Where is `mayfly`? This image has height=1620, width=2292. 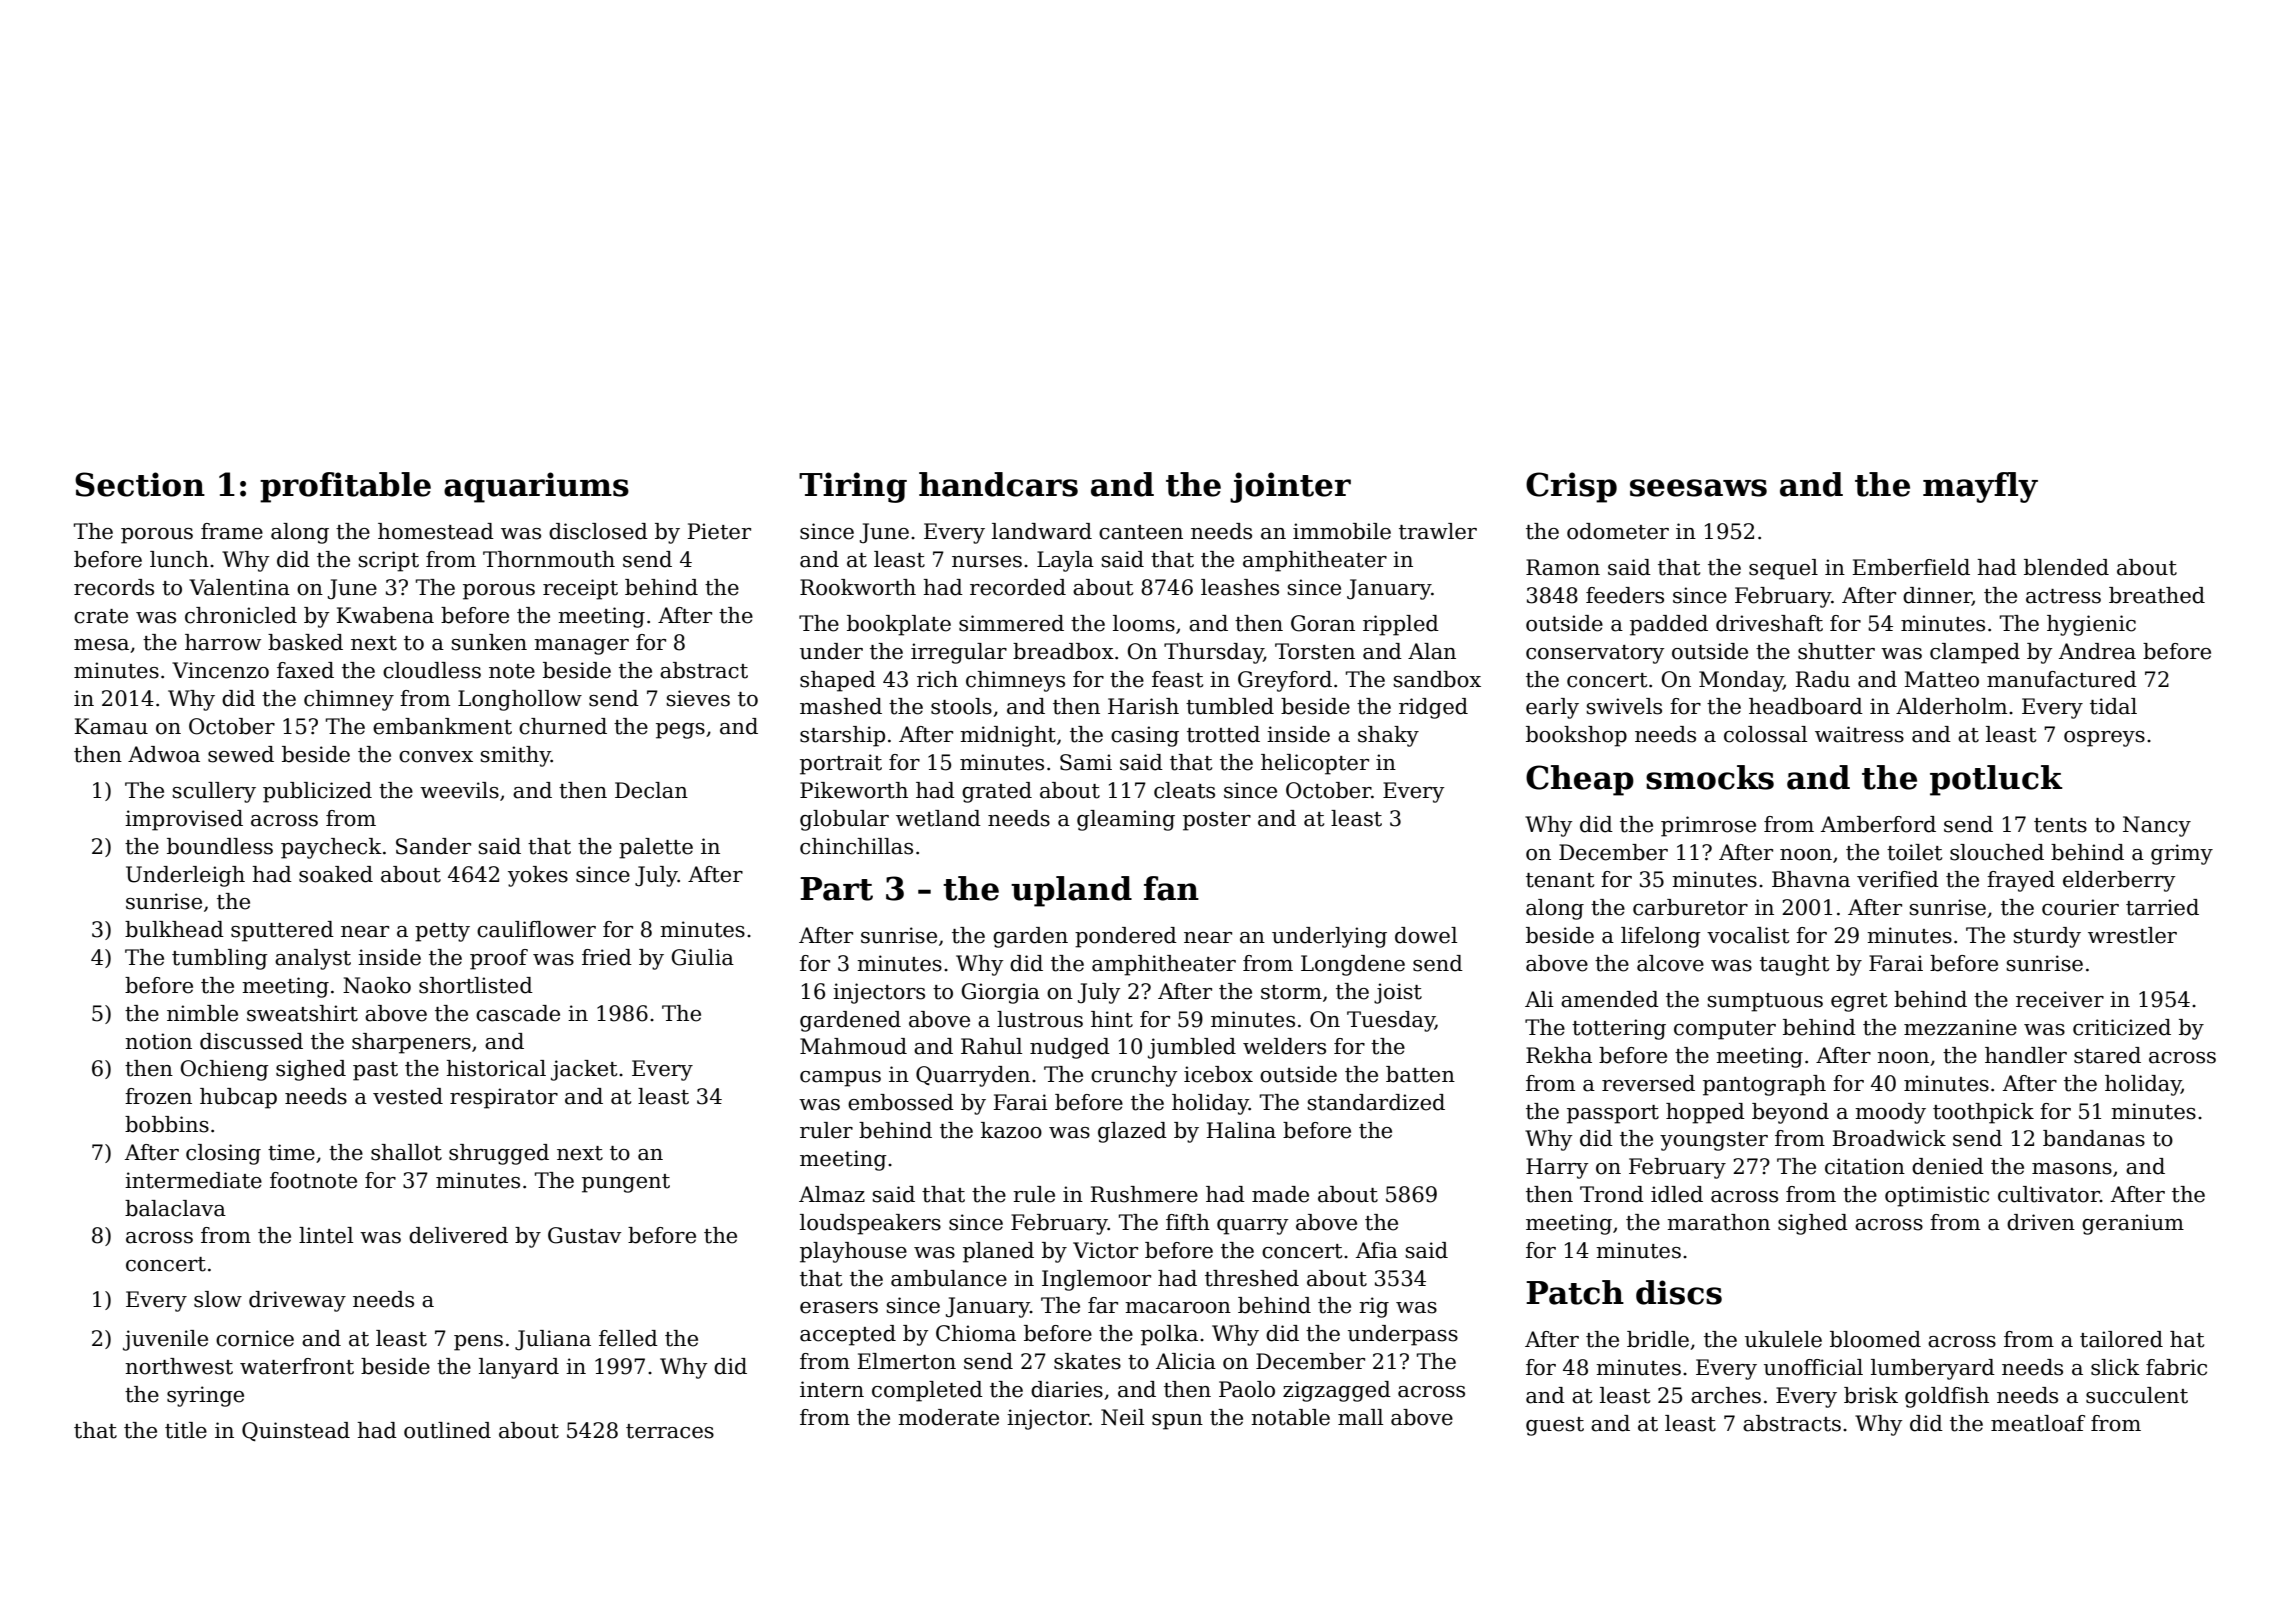 mayfly is located at coordinates (1980, 487).
